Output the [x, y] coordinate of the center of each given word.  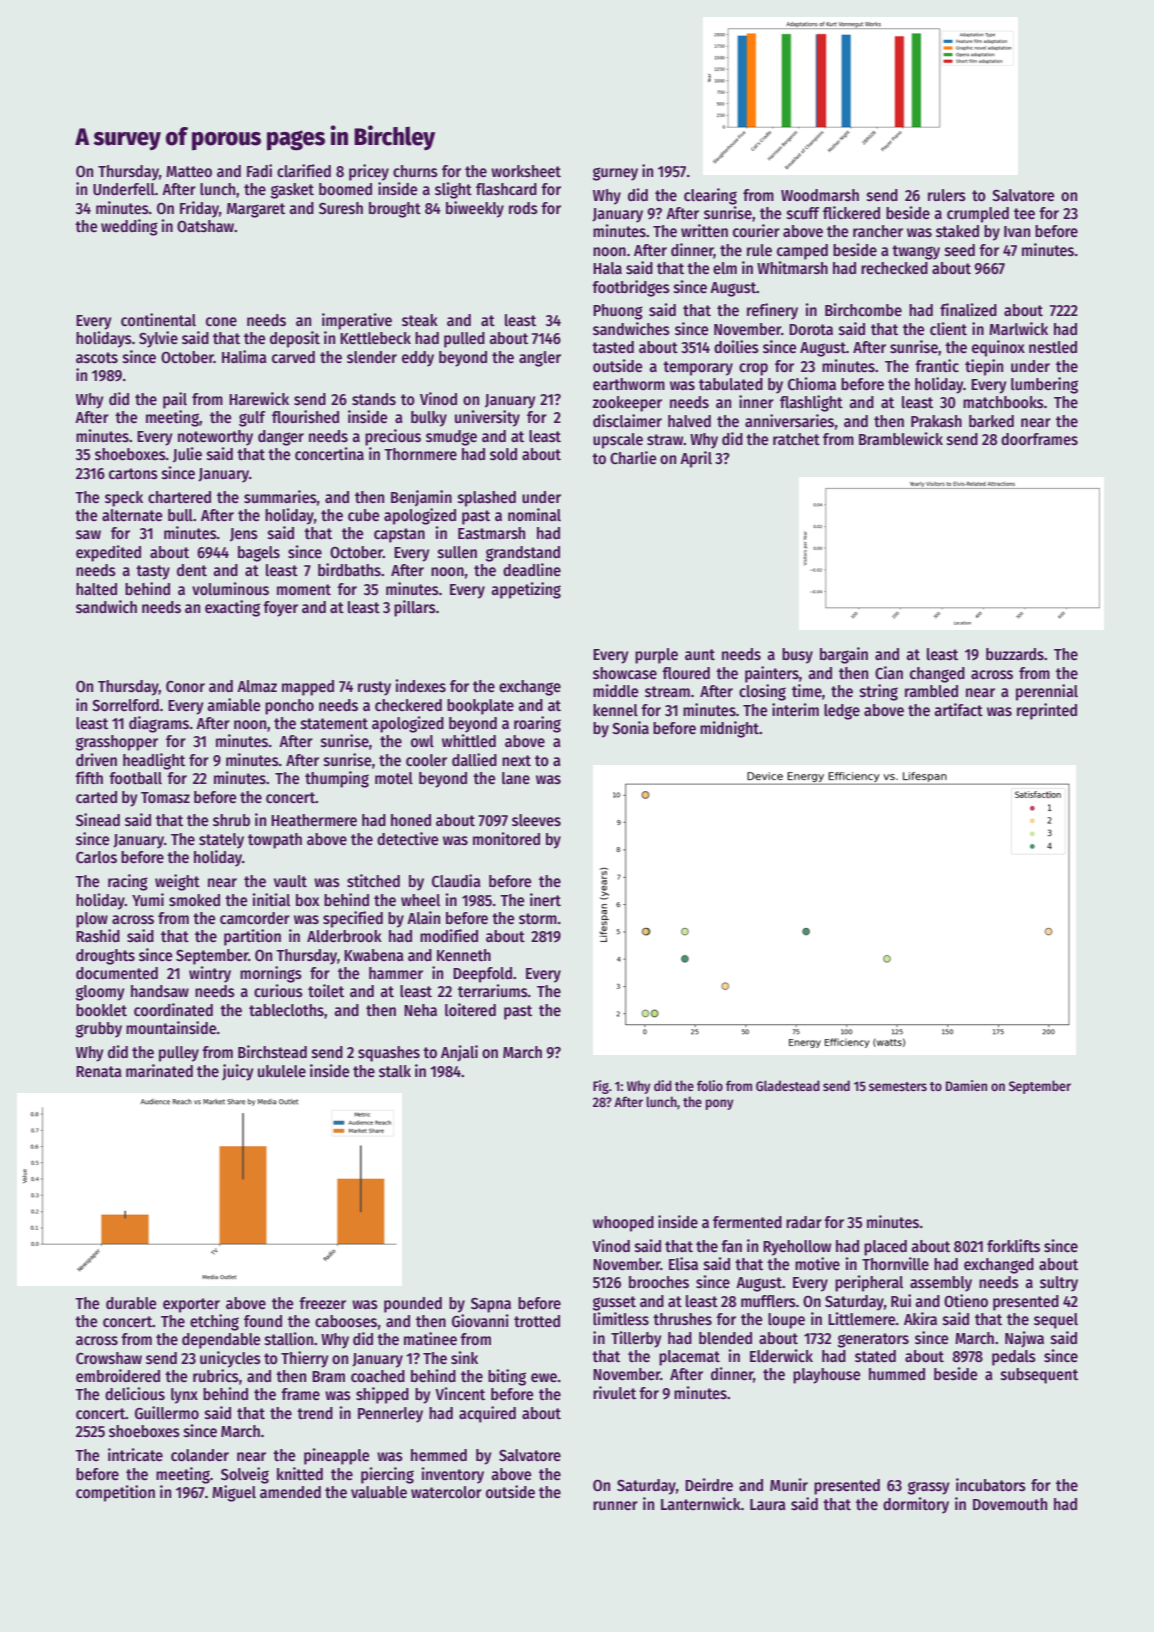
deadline [532, 569]
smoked [194, 900]
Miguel [234, 1493]
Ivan [1017, 231]
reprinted [1047, 711]
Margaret [256, 210]
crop [753, 369]
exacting [232, 608]
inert [545, 899]
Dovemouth [1010, 1504]
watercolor [446, 1492]
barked [991, 421]
